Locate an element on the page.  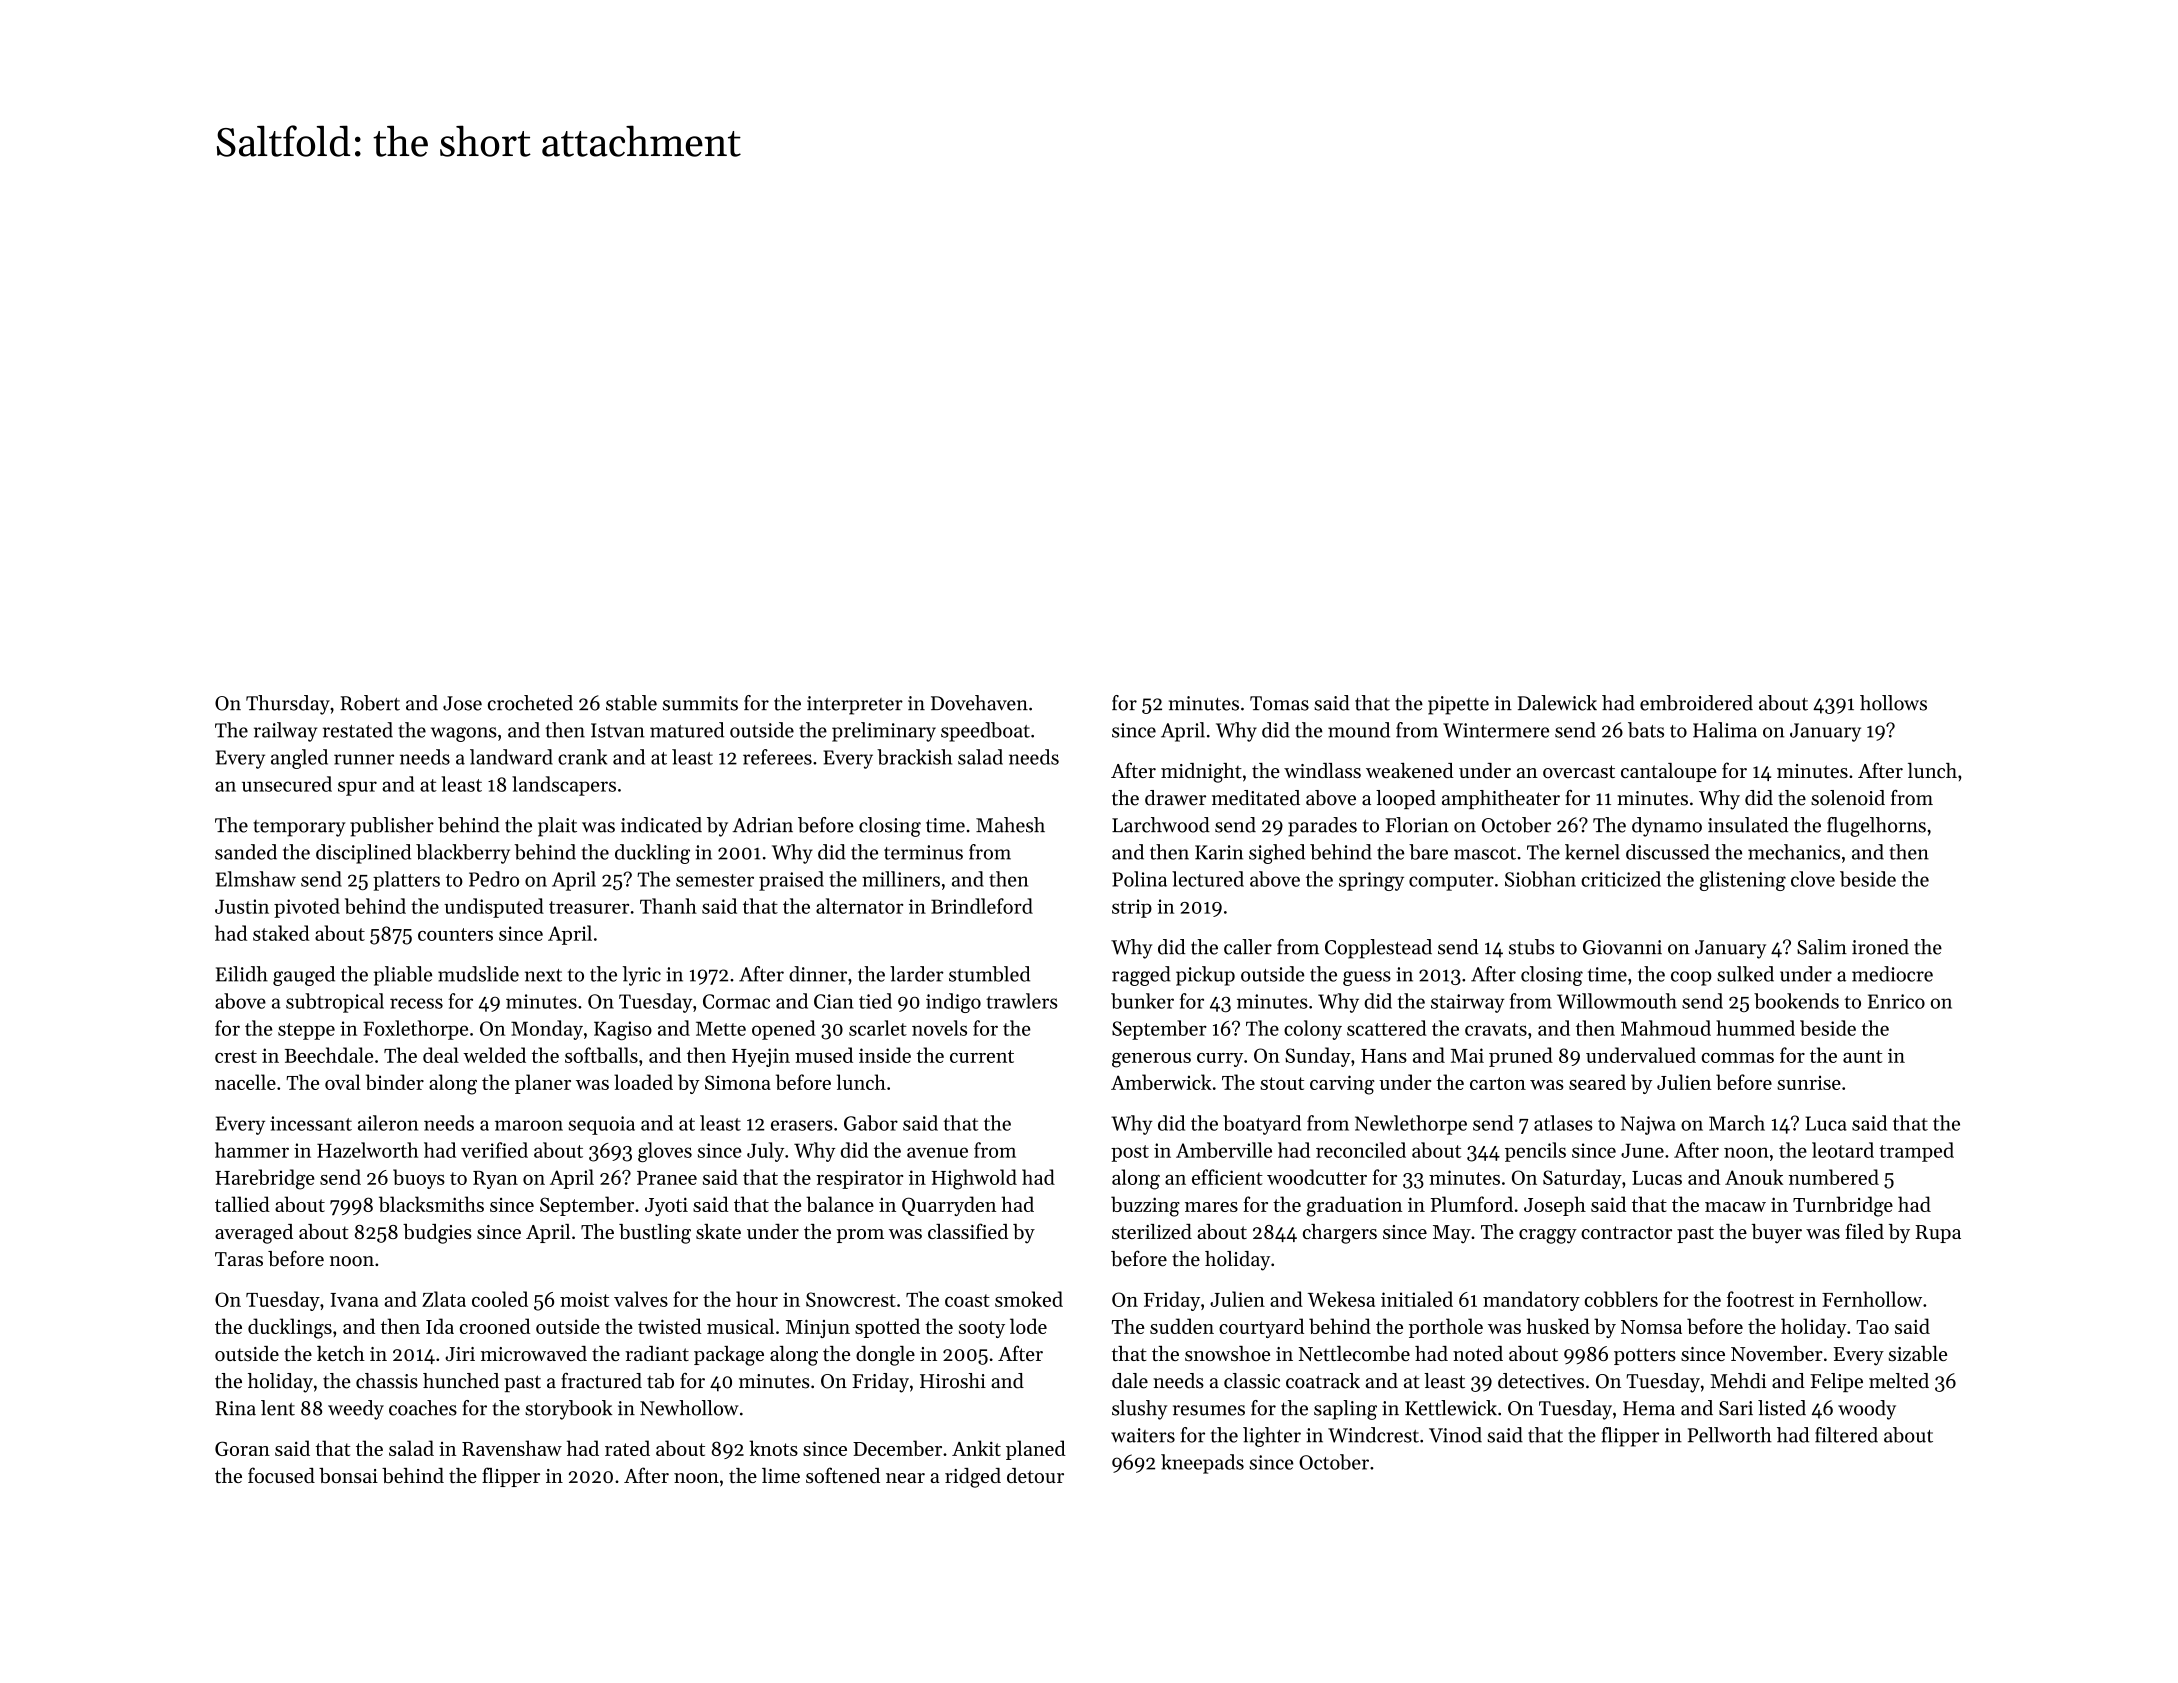
Robert is located at coordinates (370, 703).
